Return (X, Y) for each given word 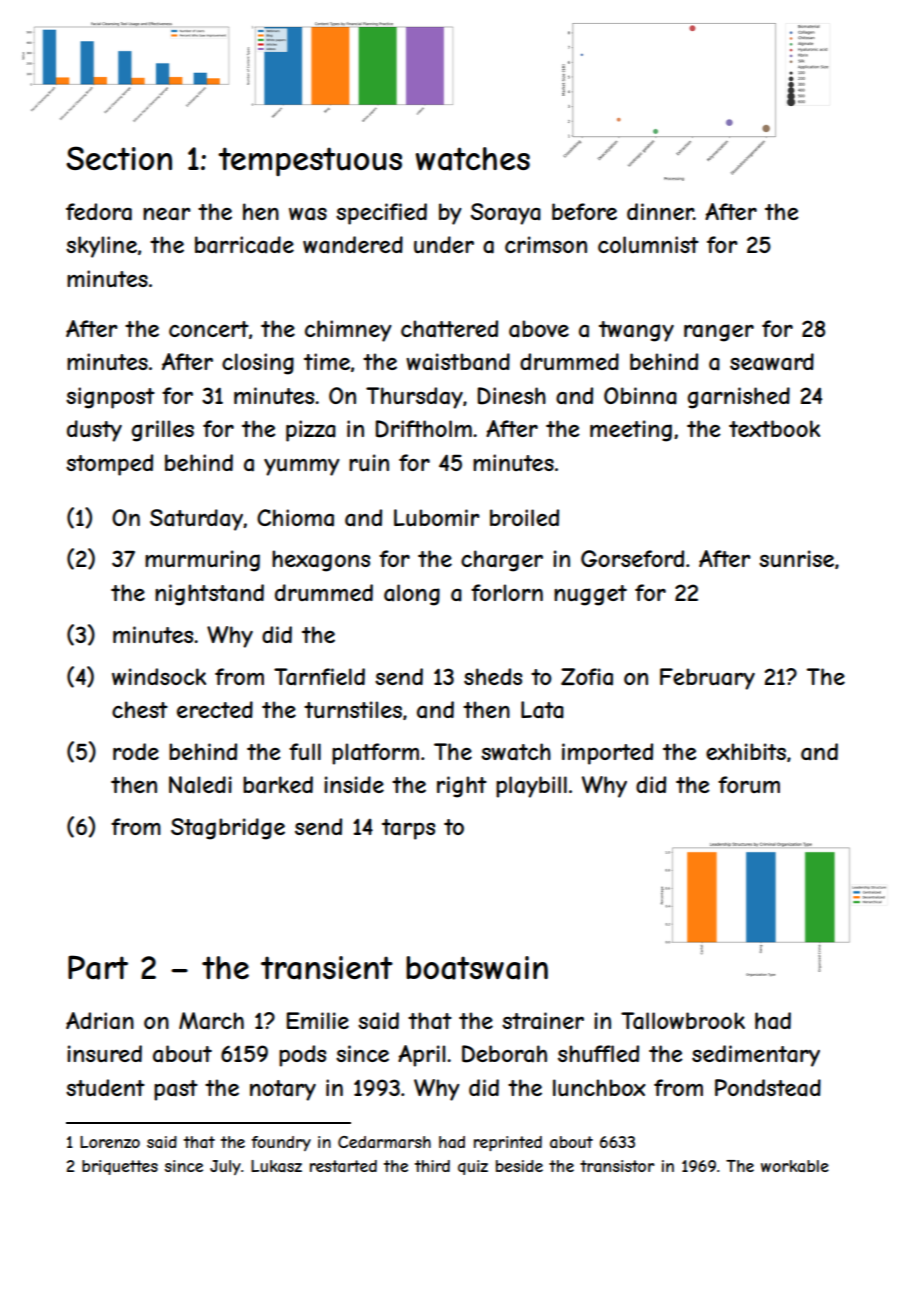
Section (119, 158)
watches (472, 159)
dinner (660, 211)
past (176, 1090)
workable (795, 1166)
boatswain (477, 968)
